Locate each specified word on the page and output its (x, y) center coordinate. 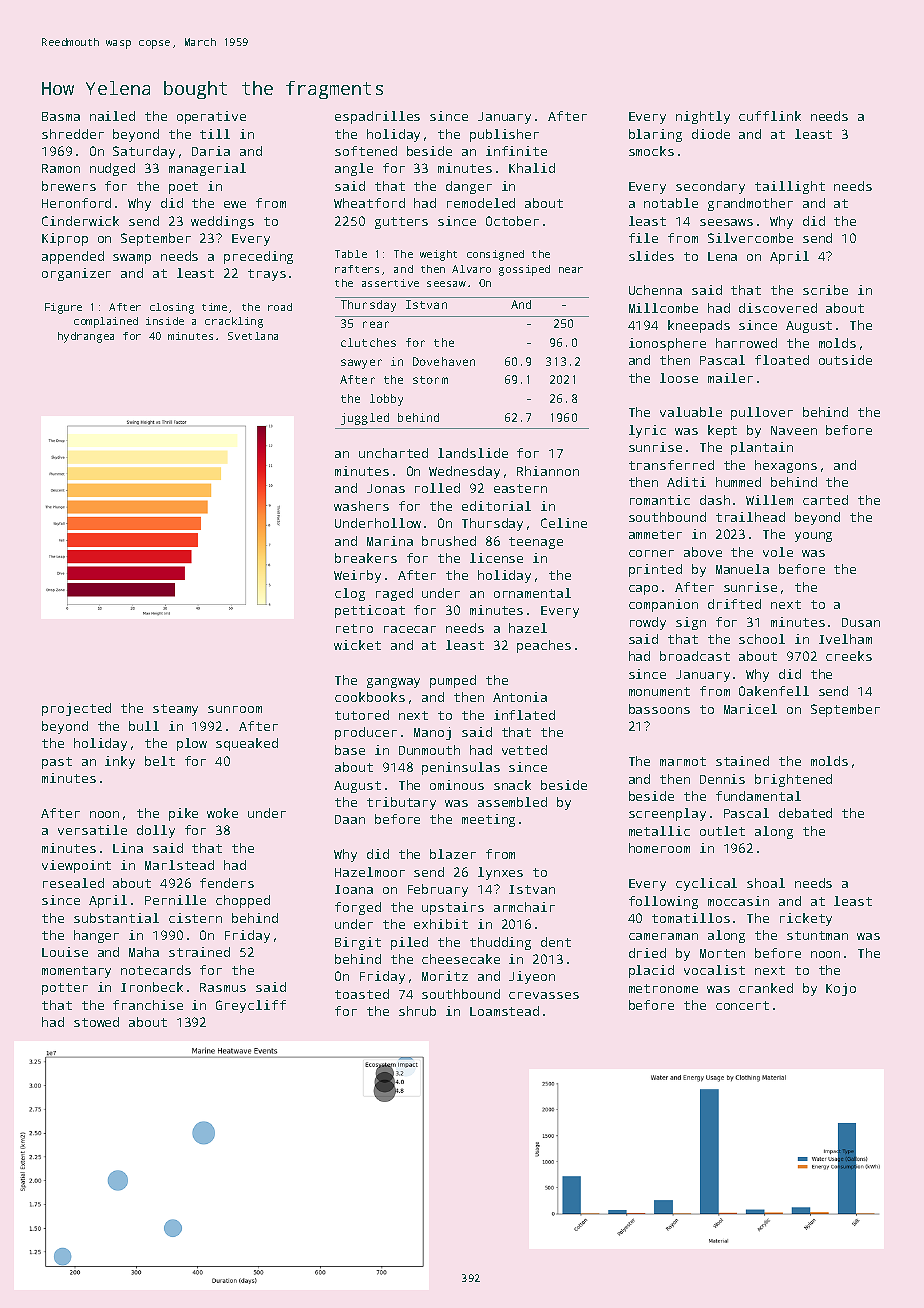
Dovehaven (444, 361)
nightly (703, 117)
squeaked (247, 744)
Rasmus (223, 987)
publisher (504, 135)
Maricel (750, 709)
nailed (112, 116)
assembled (512, 802)
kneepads (699, 326)
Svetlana (253, 336)
